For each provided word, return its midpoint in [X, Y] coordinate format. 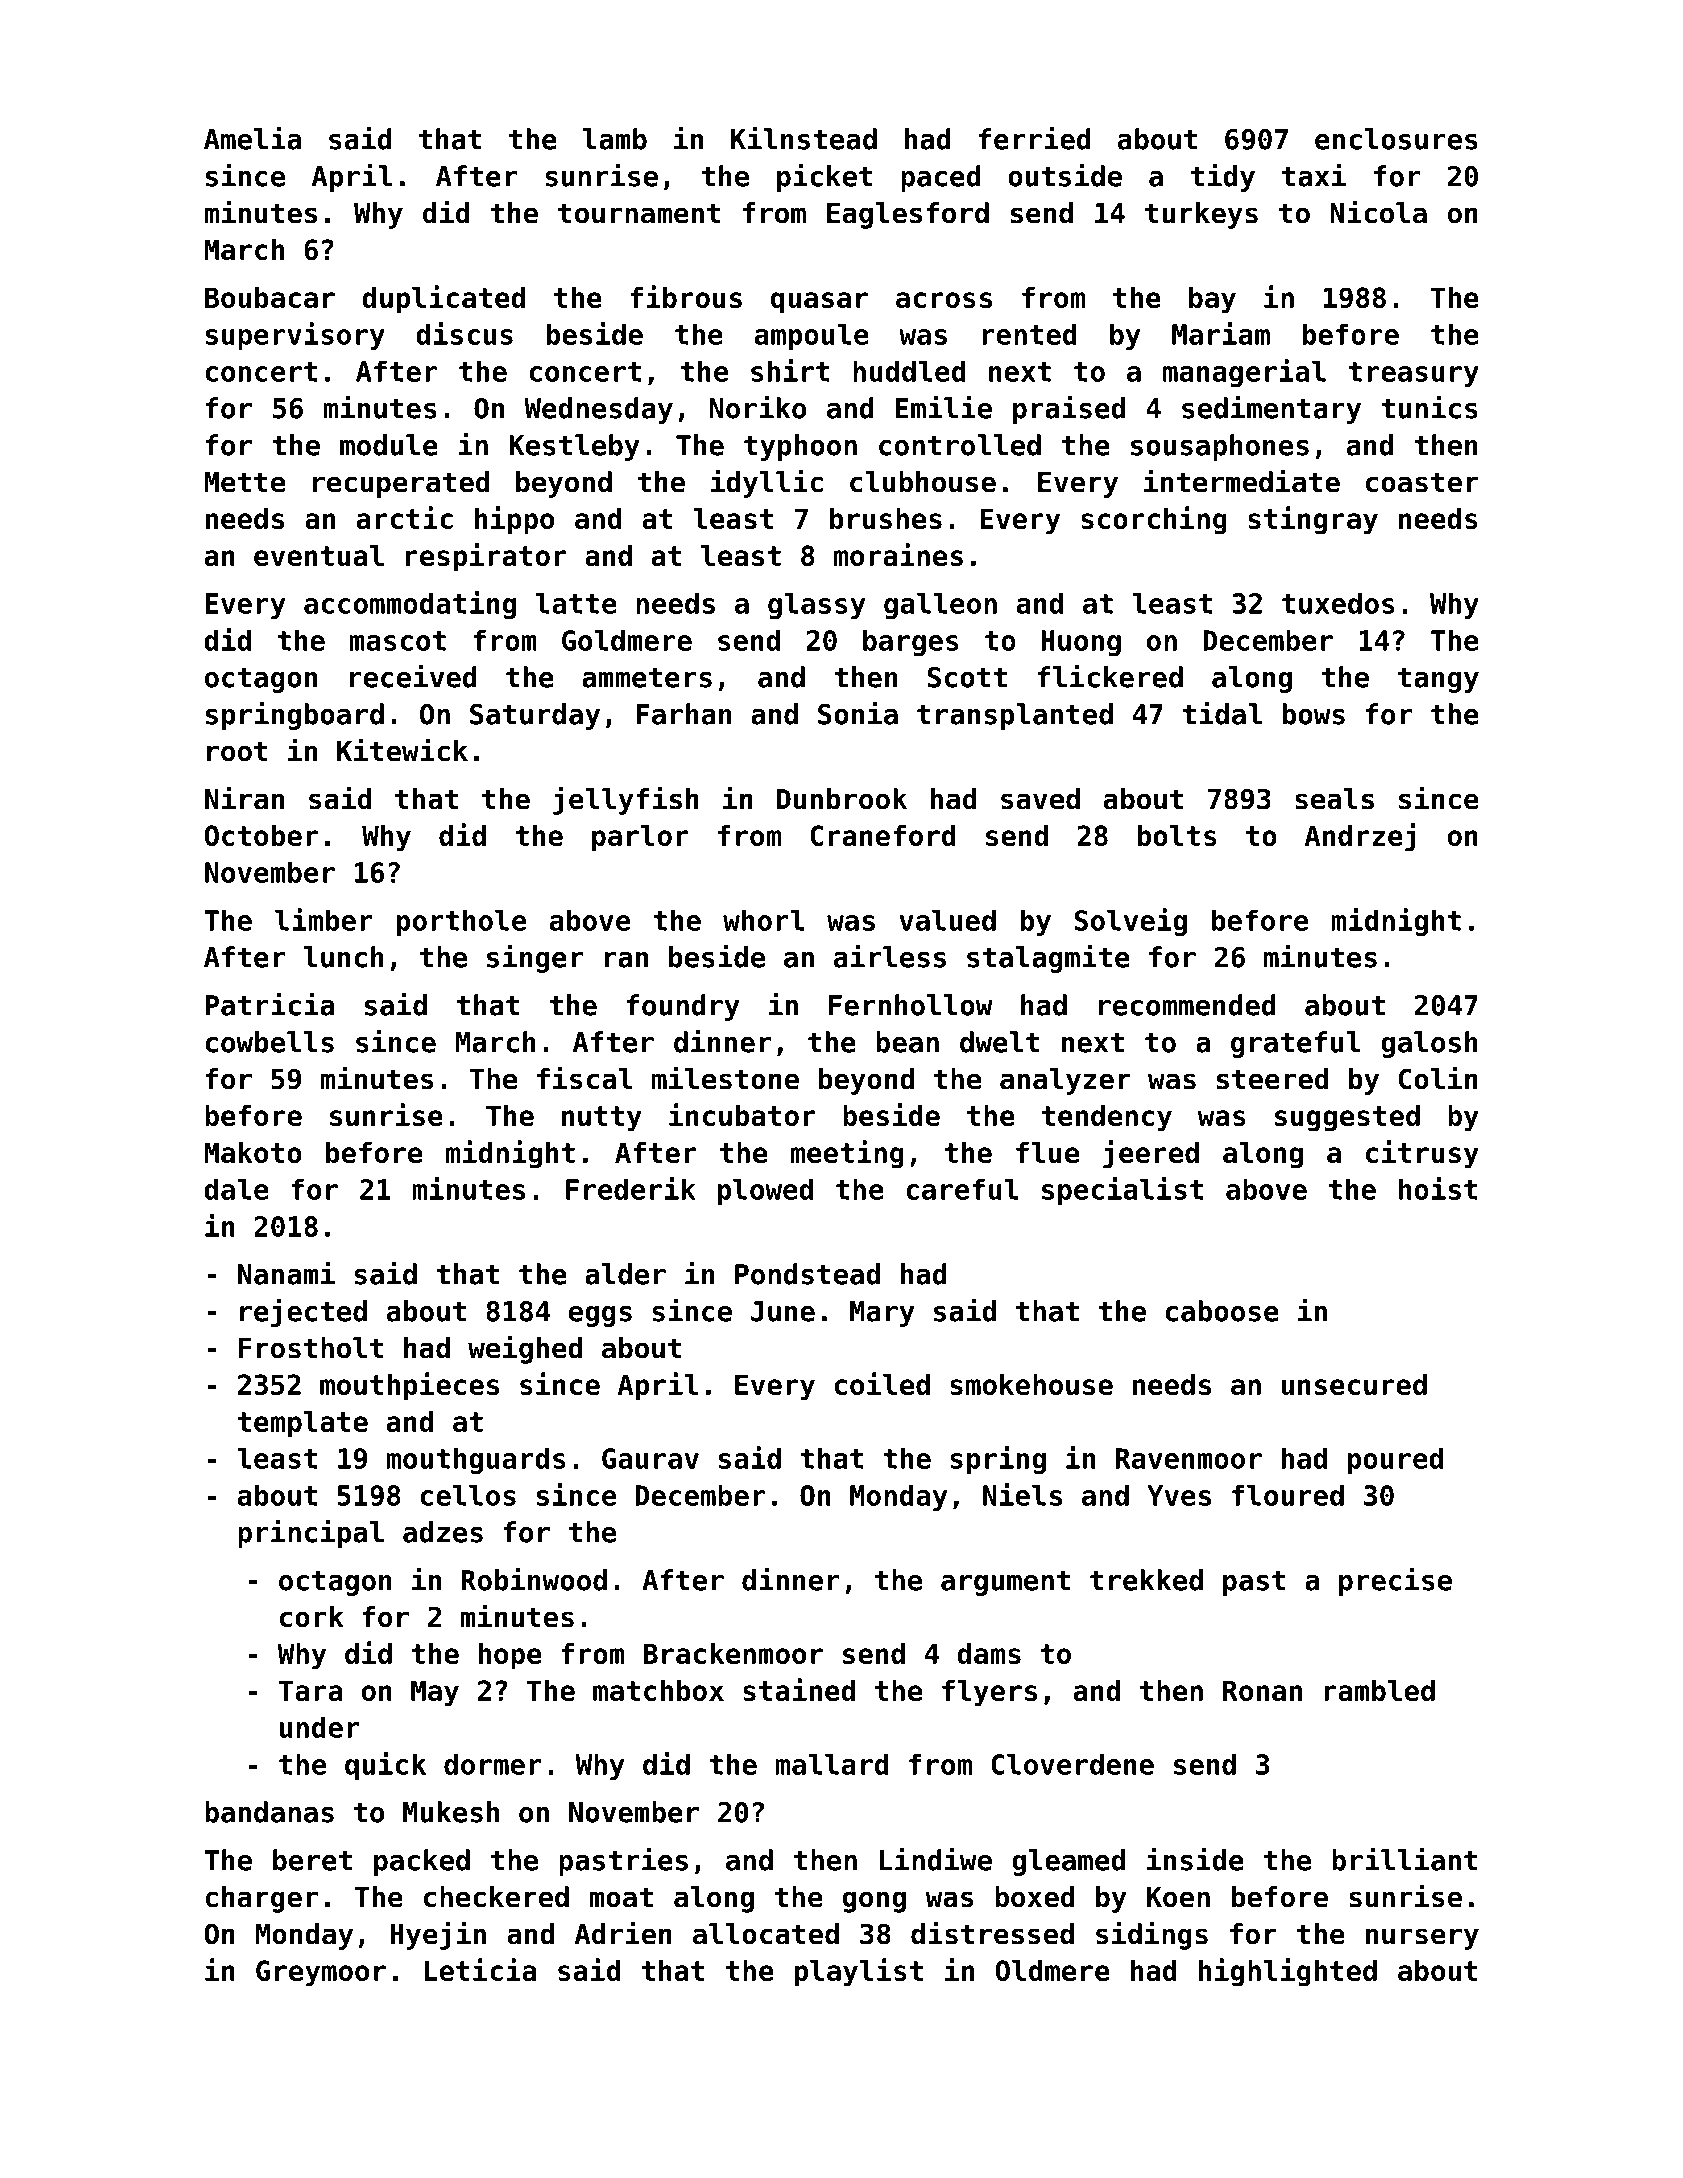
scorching [1154, 520]
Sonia [858, 713]
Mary [882, 1314]
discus [464, 333]
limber [324, 919]
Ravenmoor [1189, 1458]
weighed [525, 1349]
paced [941, 178]
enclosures [1396, 139]
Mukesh [451, 1812]
